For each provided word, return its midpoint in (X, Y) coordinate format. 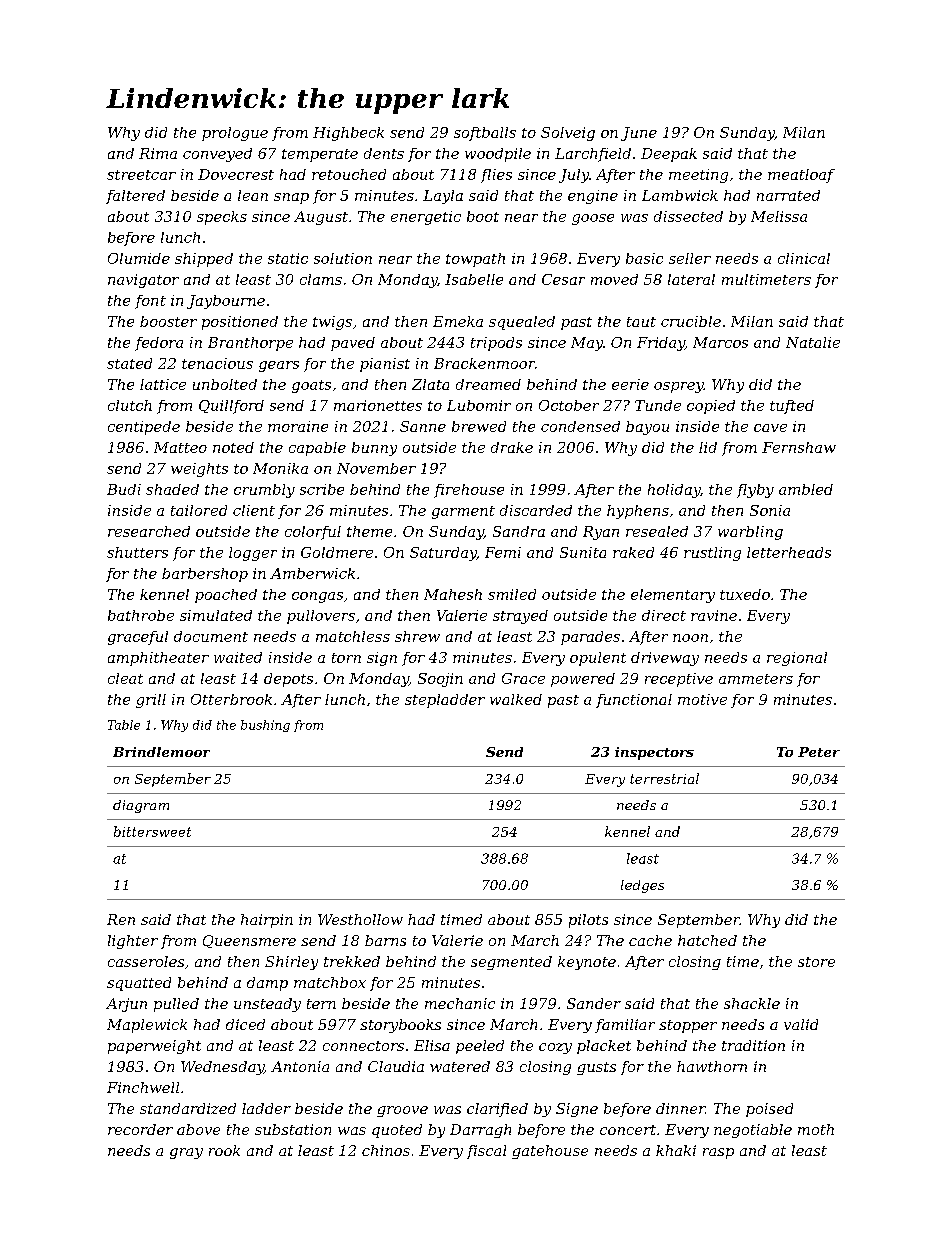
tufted (792, 407)
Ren (121, 919)
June (639, 134)
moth (816, 1129)
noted (233, 447)
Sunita (583, 552)
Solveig (568, 134)
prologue (235, 134)
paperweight (154, 1047)
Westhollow (360, 919)
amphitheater (158, 659)
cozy (555, 1048)
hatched (707, 940)
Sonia (770, 510)
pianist (385, 365)
